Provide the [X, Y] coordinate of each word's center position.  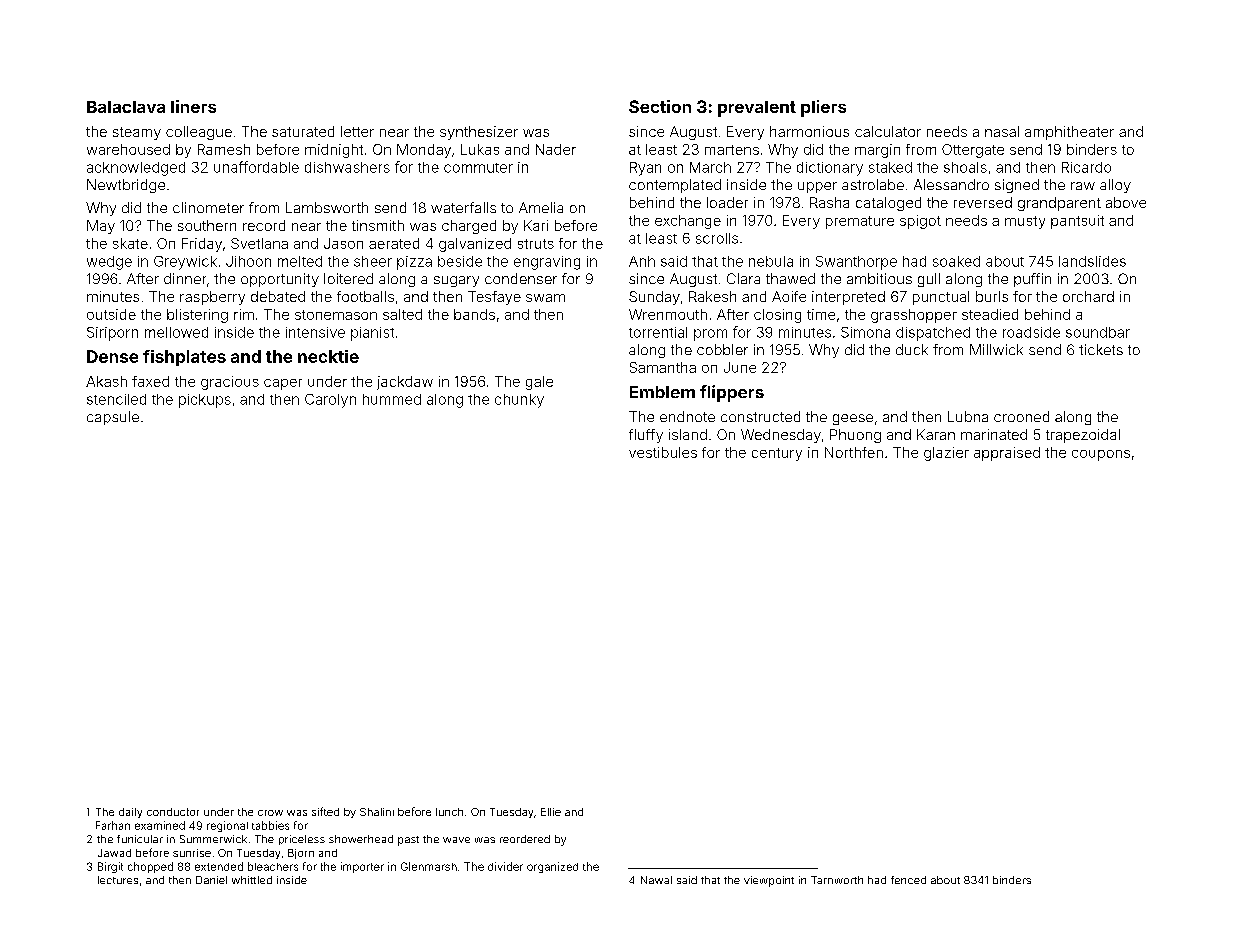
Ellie [551, 812]
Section [660, 106]
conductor [173, 812]
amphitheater [1069, 133]
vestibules [663, 452]
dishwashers [347, 167]
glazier [946, 454]
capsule [113, 418]
